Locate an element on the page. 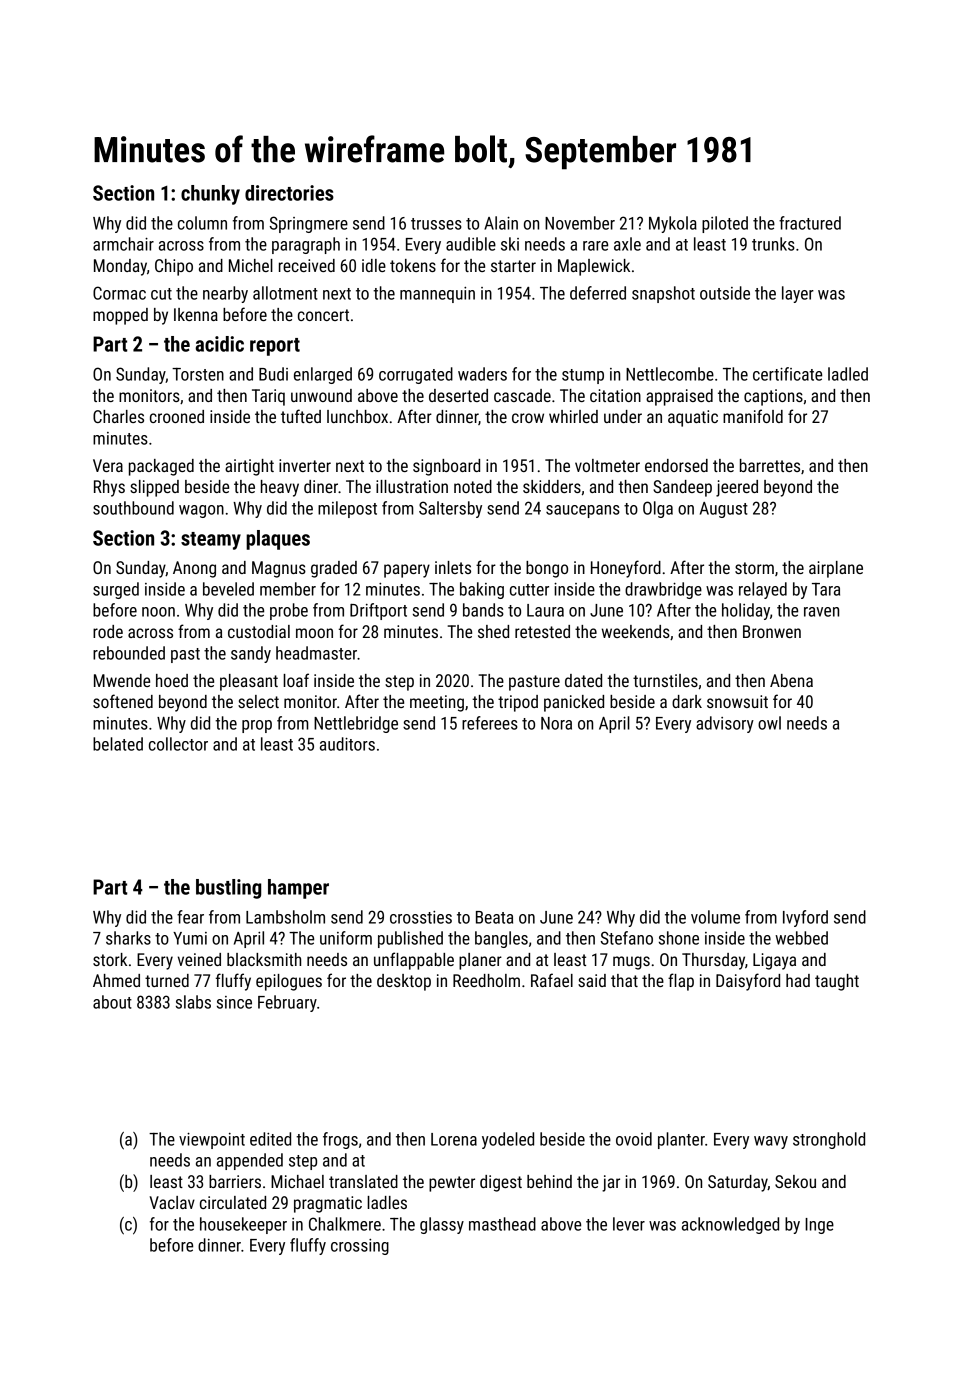 The width and height of the document is (965, 1398). Driftport is located at coordinates (378, 611).
